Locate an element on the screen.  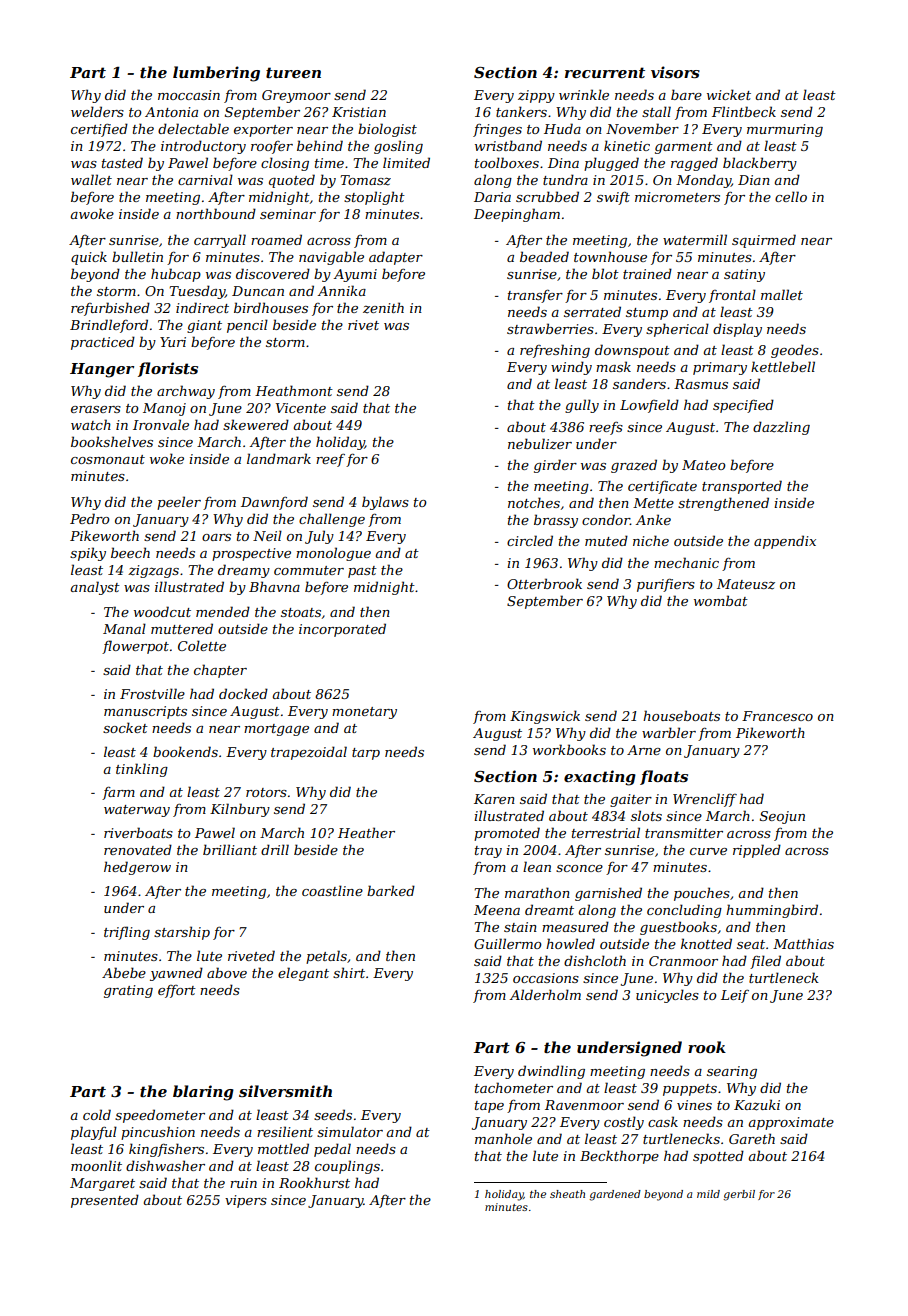
renovated is located at coordinates (138, 849).
